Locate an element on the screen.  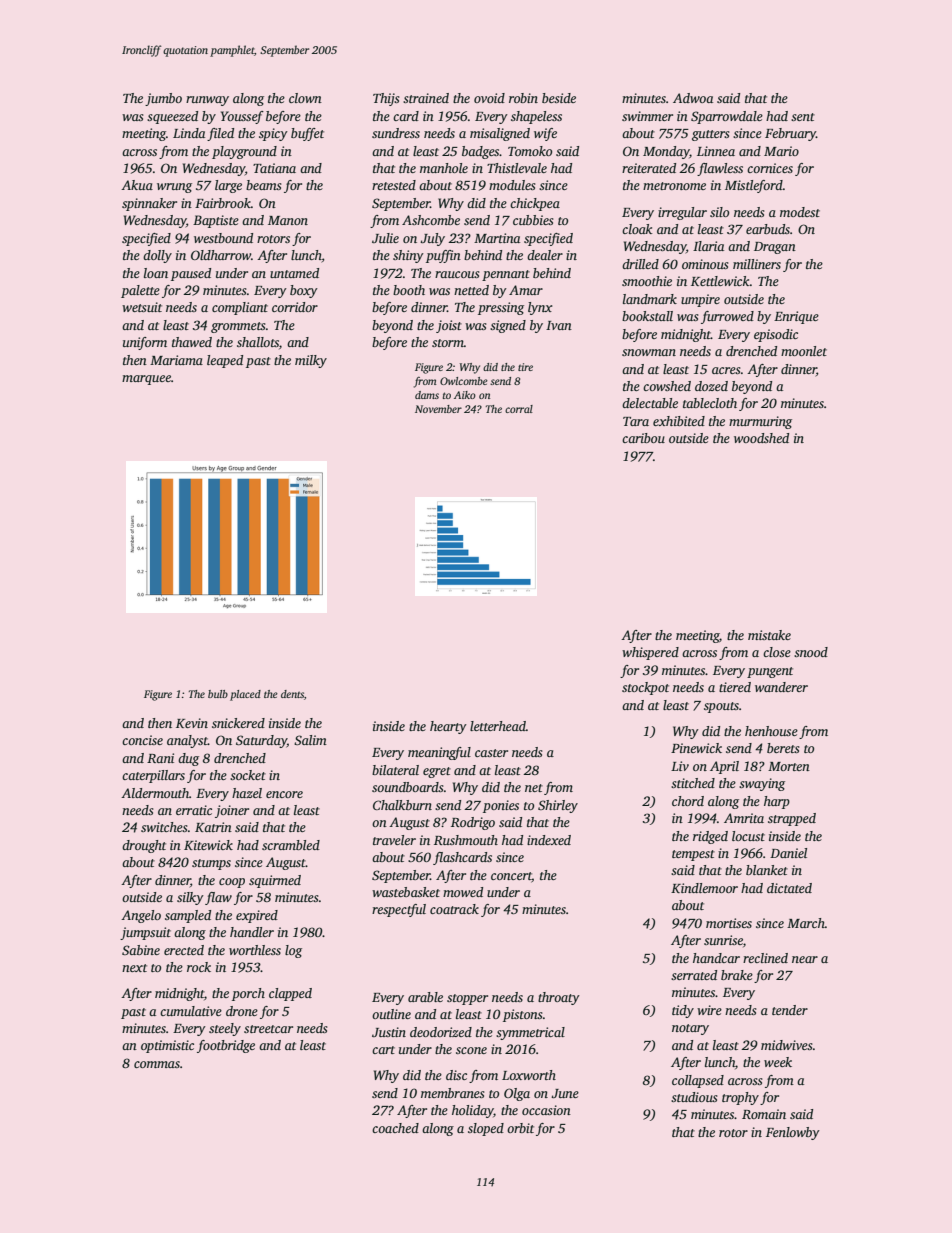
caribou is located at coordinates (643, 438).
